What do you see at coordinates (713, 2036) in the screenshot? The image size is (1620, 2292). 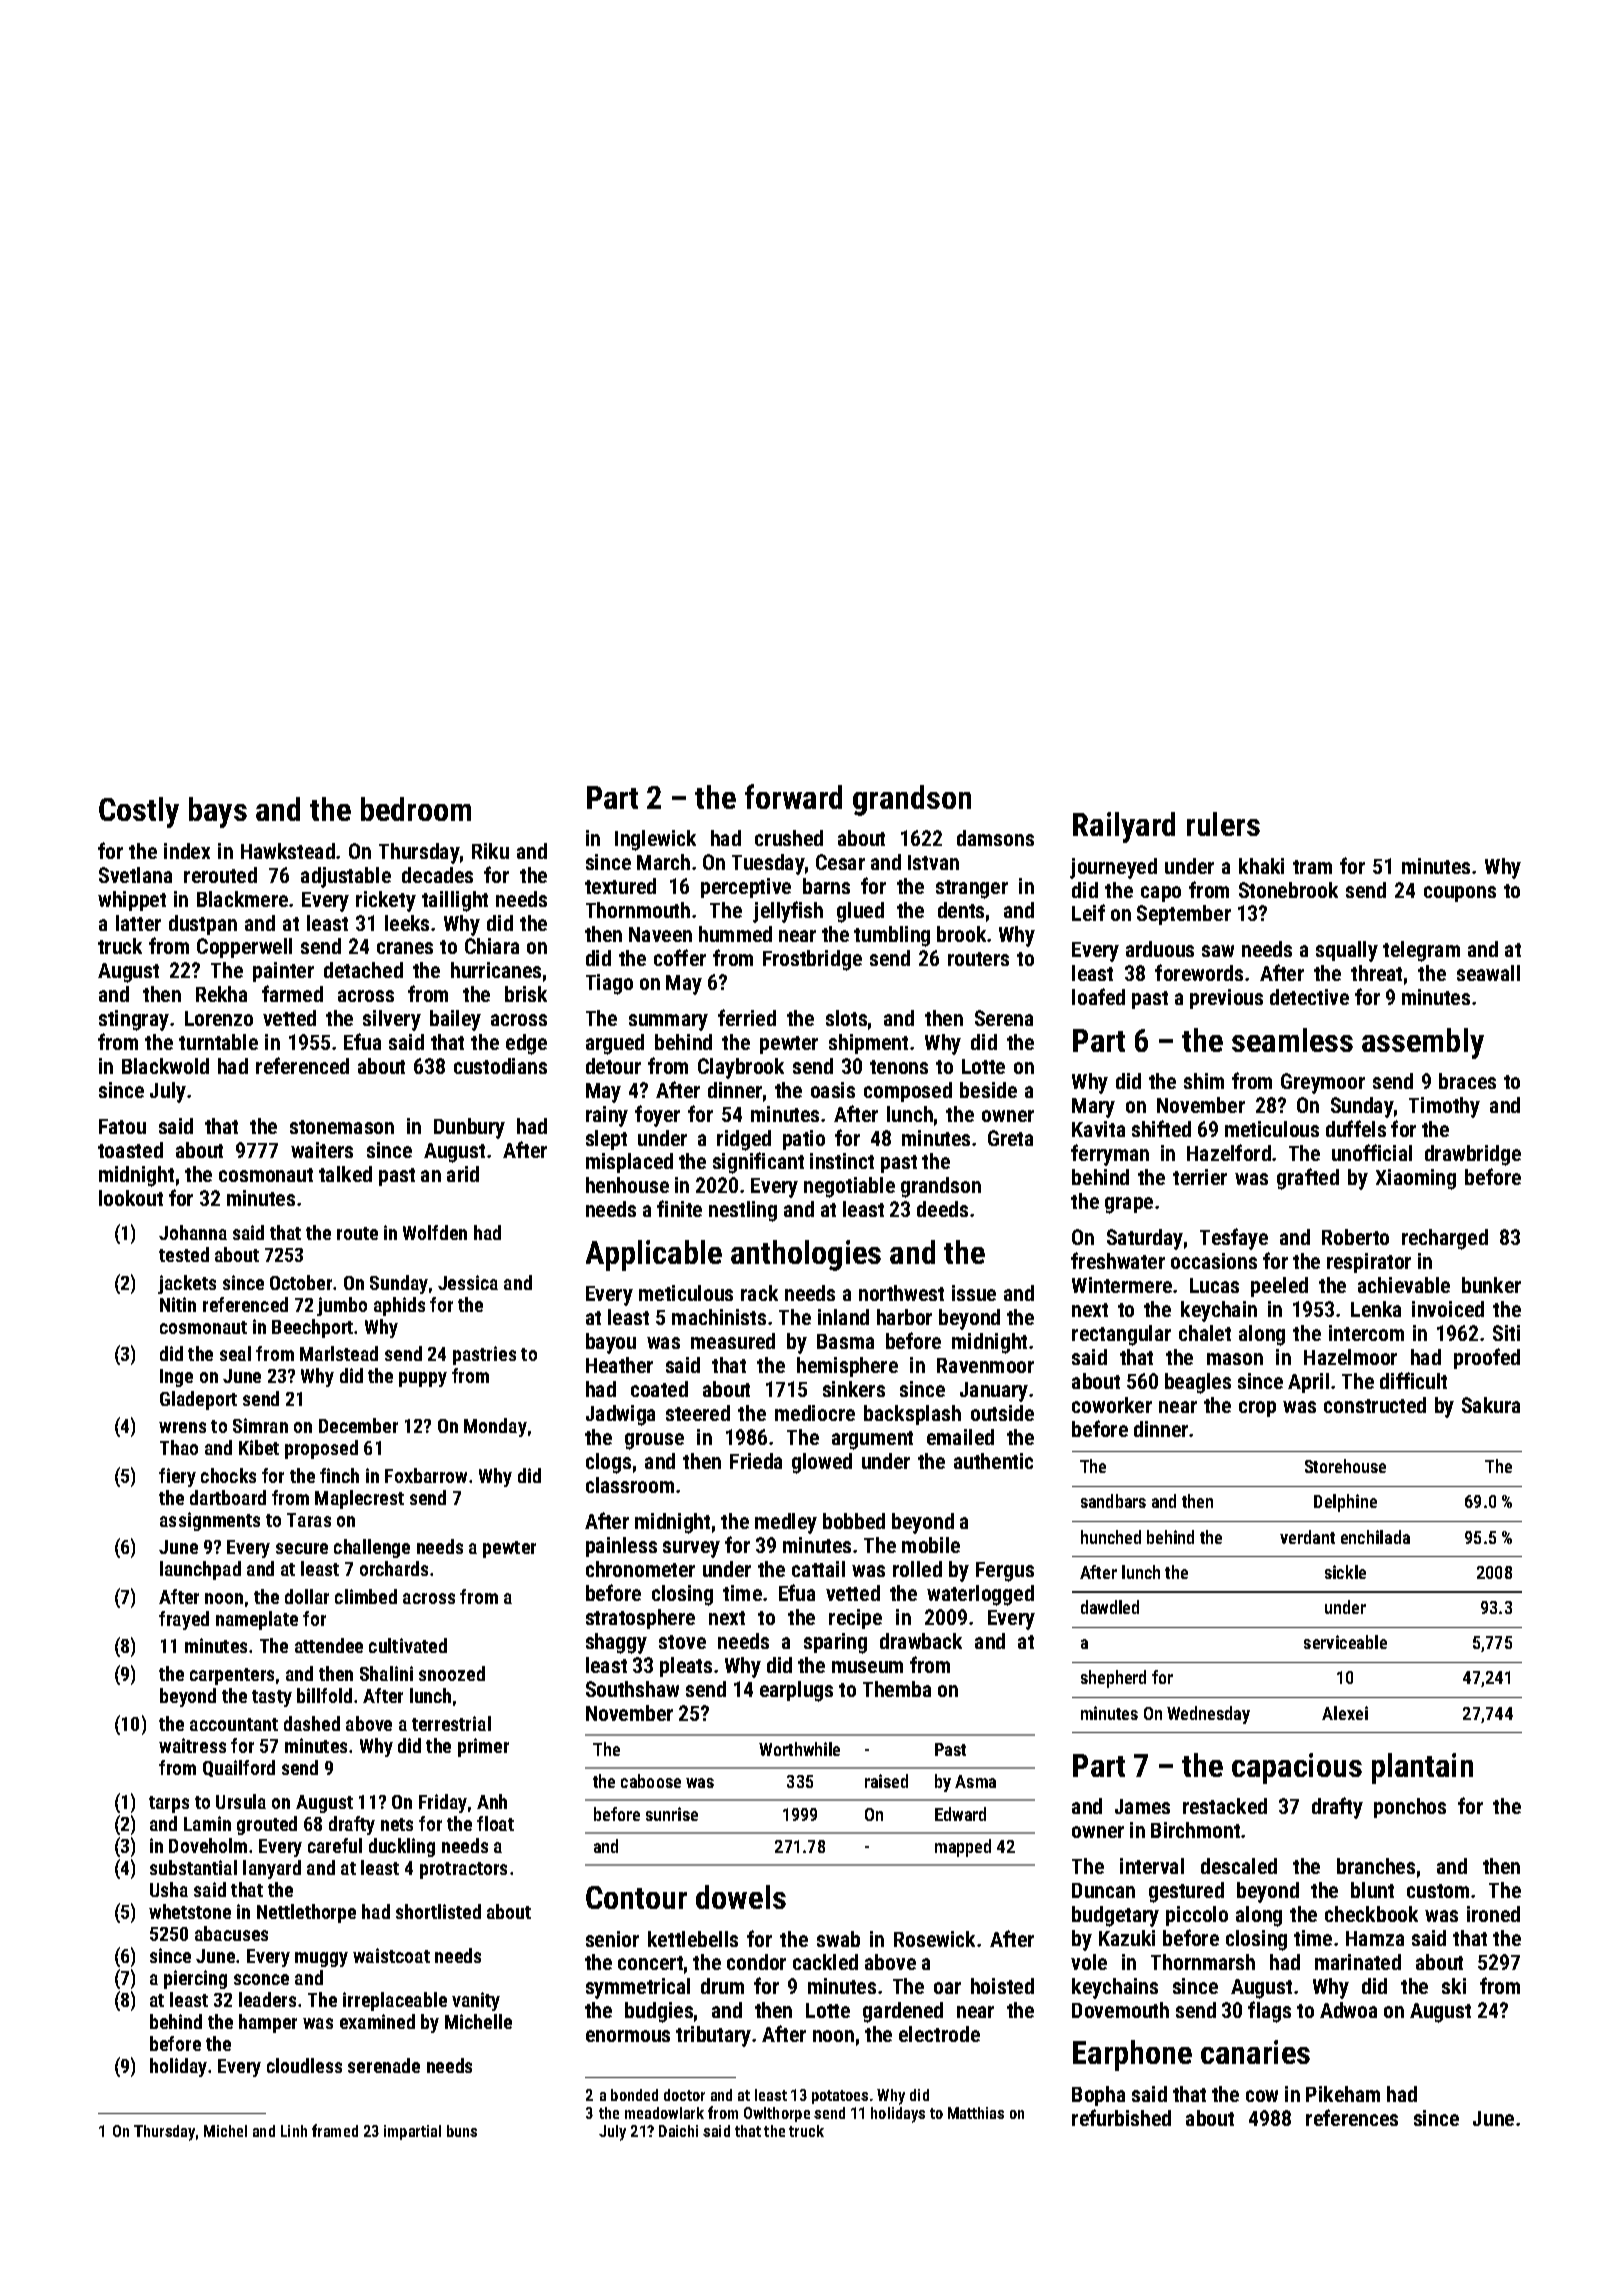 I see `tributary` at bounding box center [713, 2036].
